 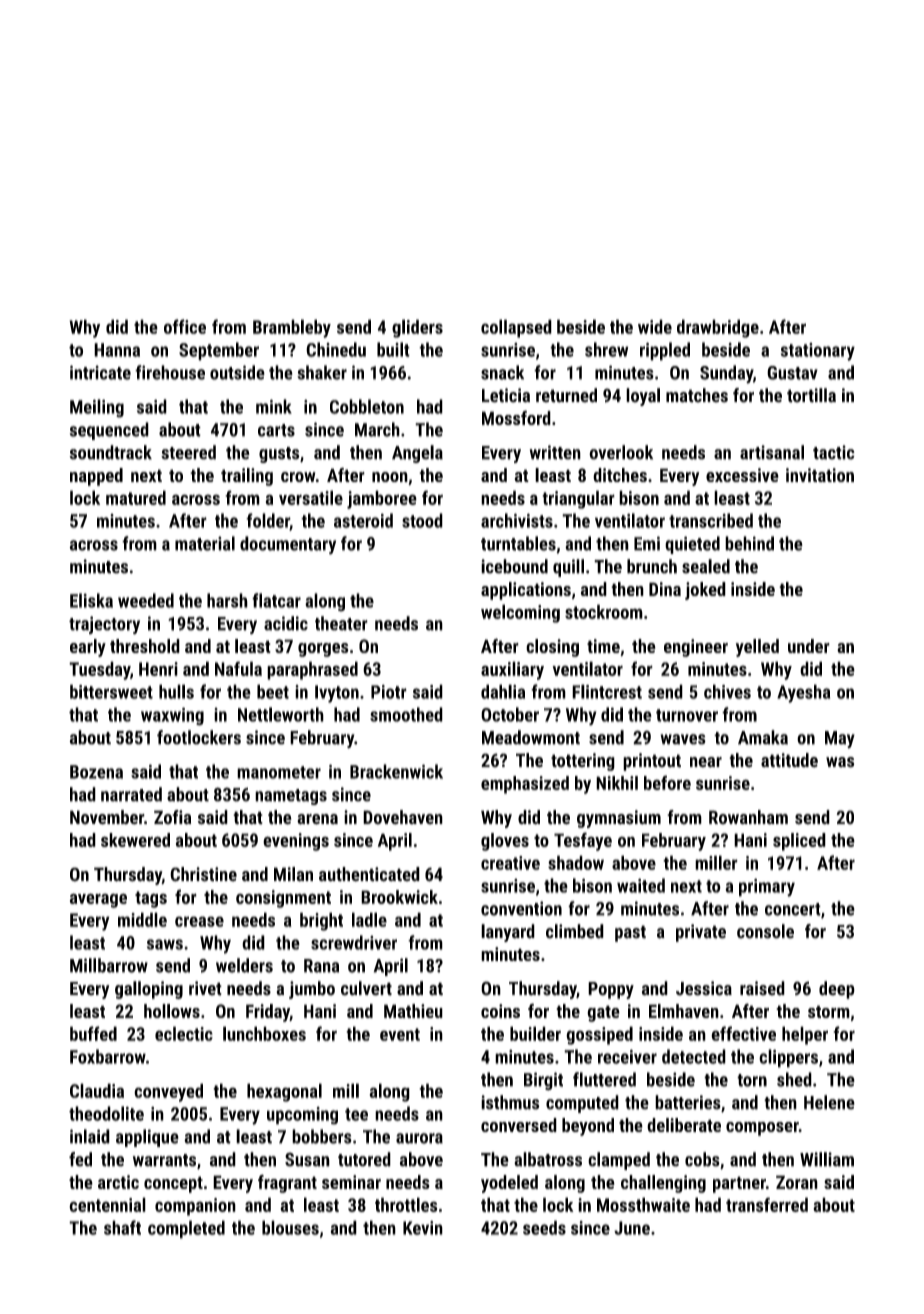 I want to click on closing, so click(x=552, y=648).
